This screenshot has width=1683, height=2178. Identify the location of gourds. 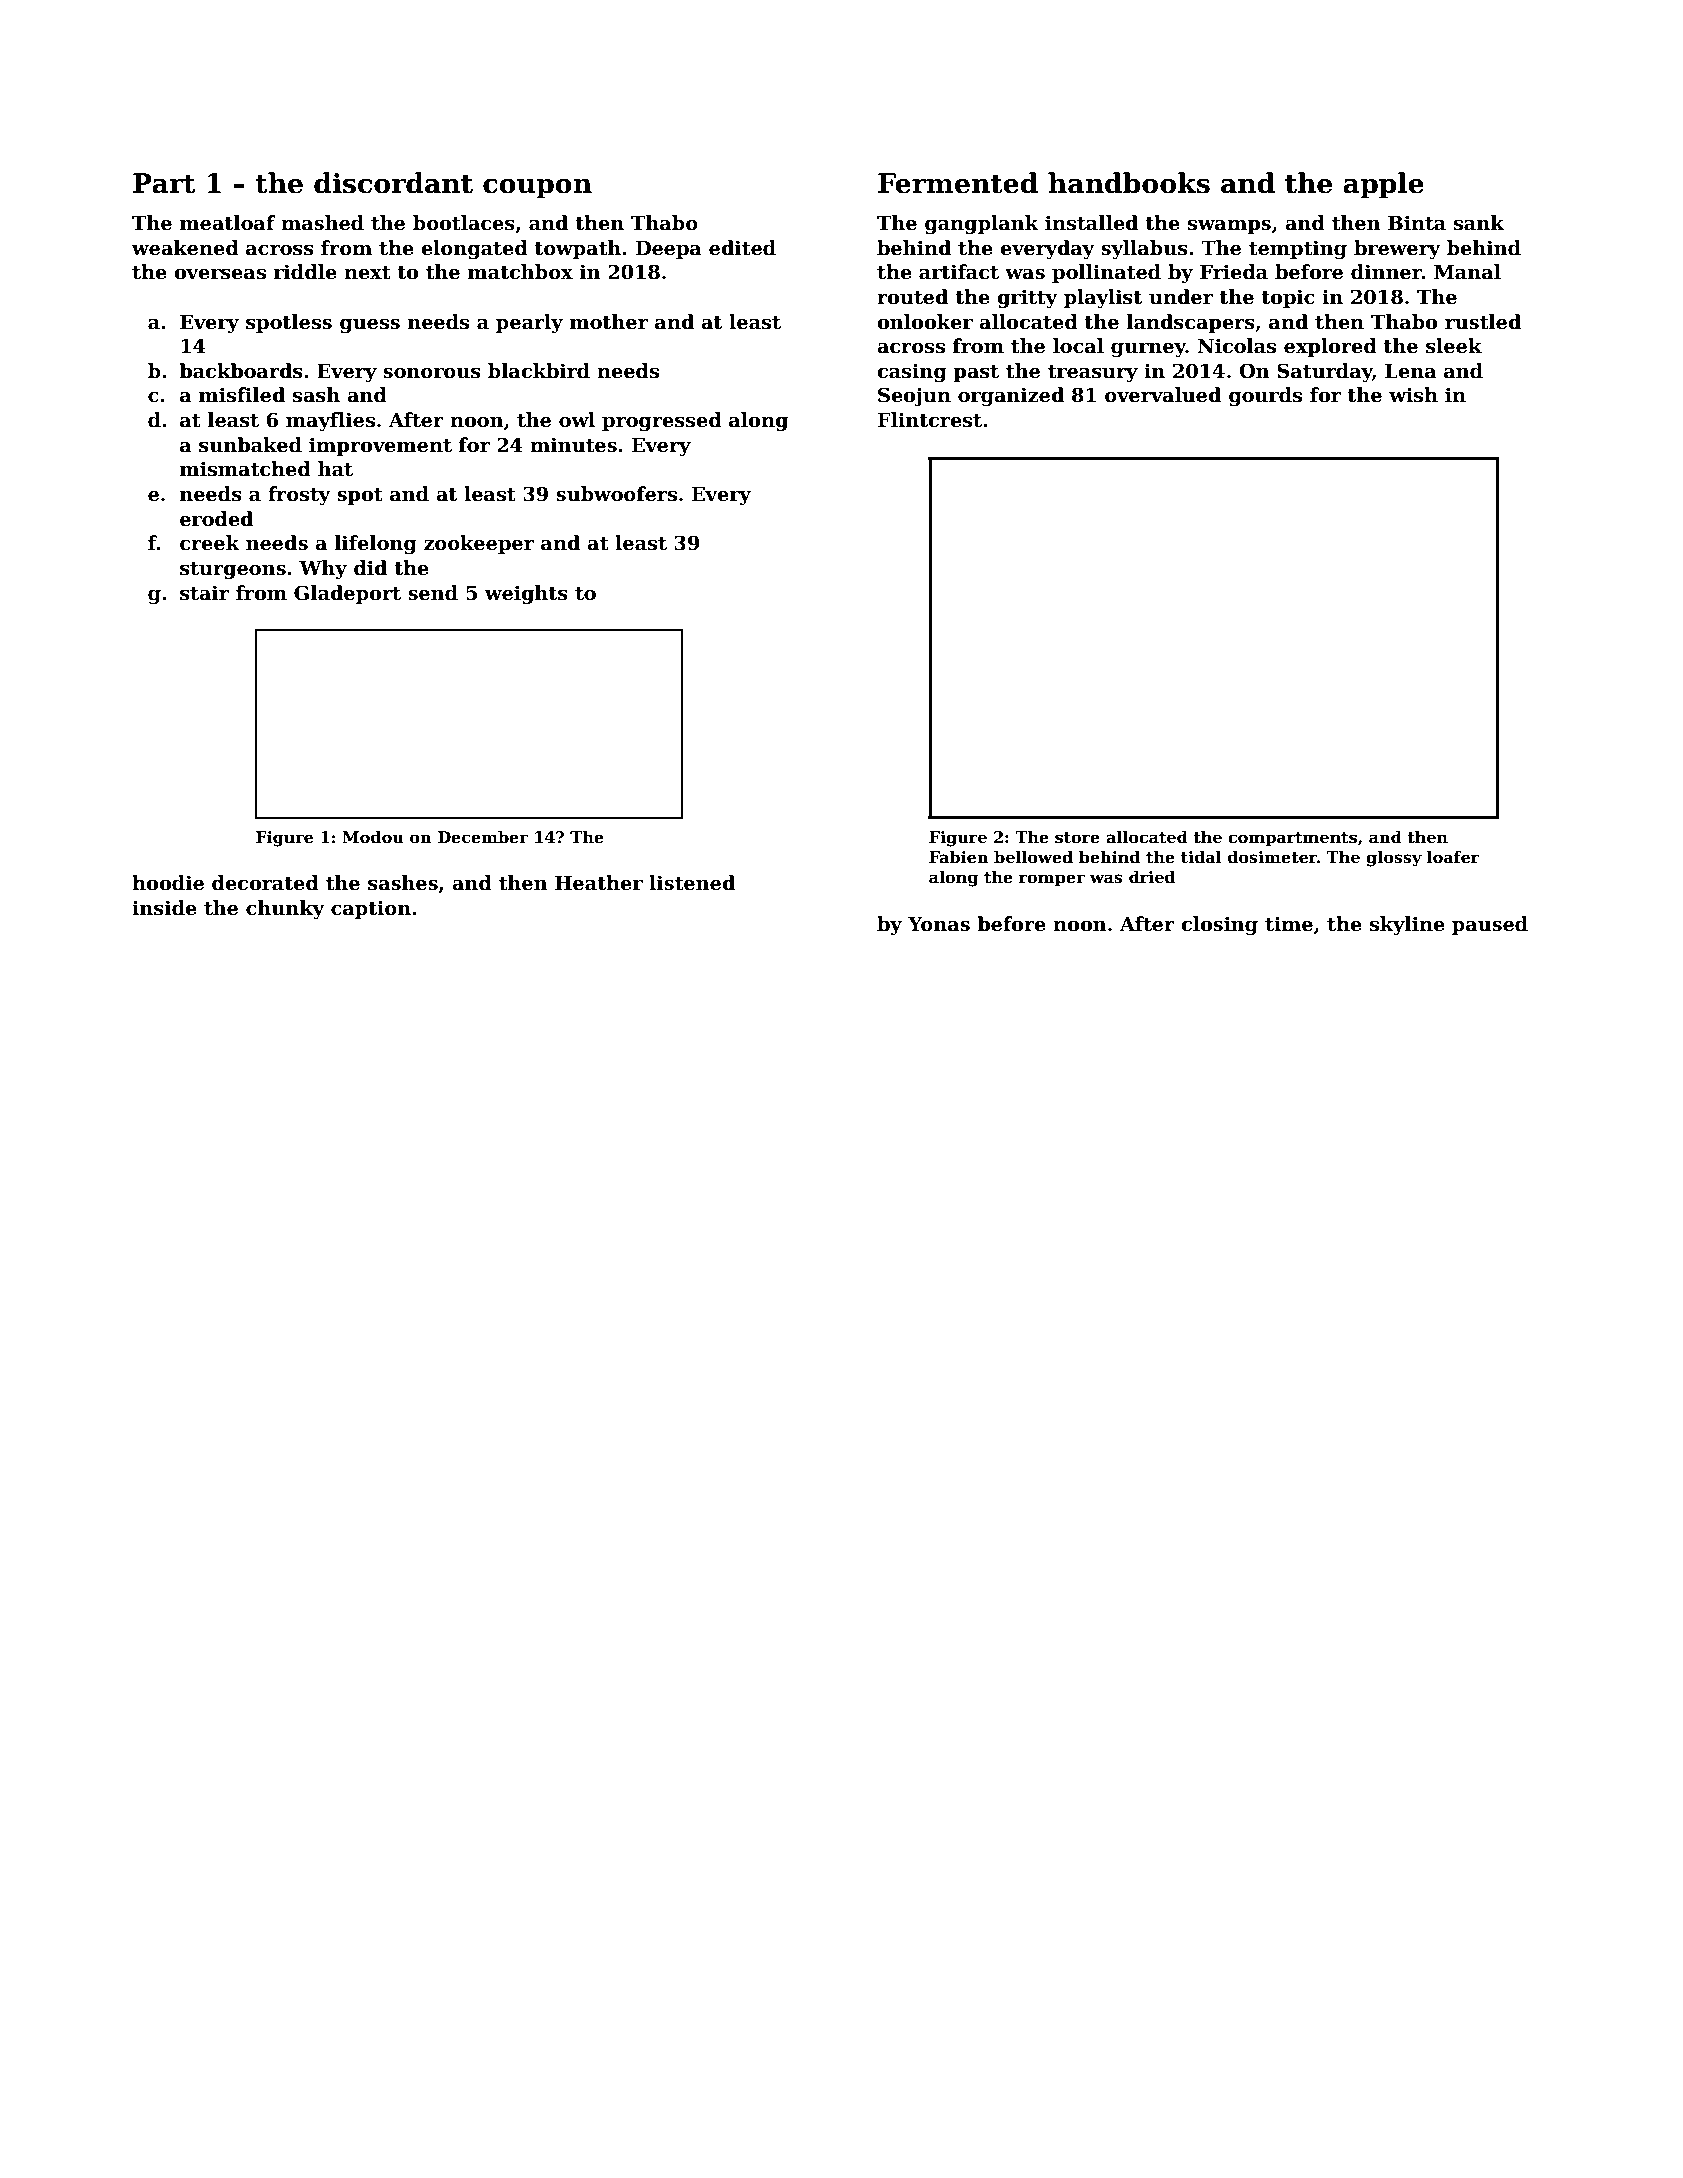
(1265, 396).
